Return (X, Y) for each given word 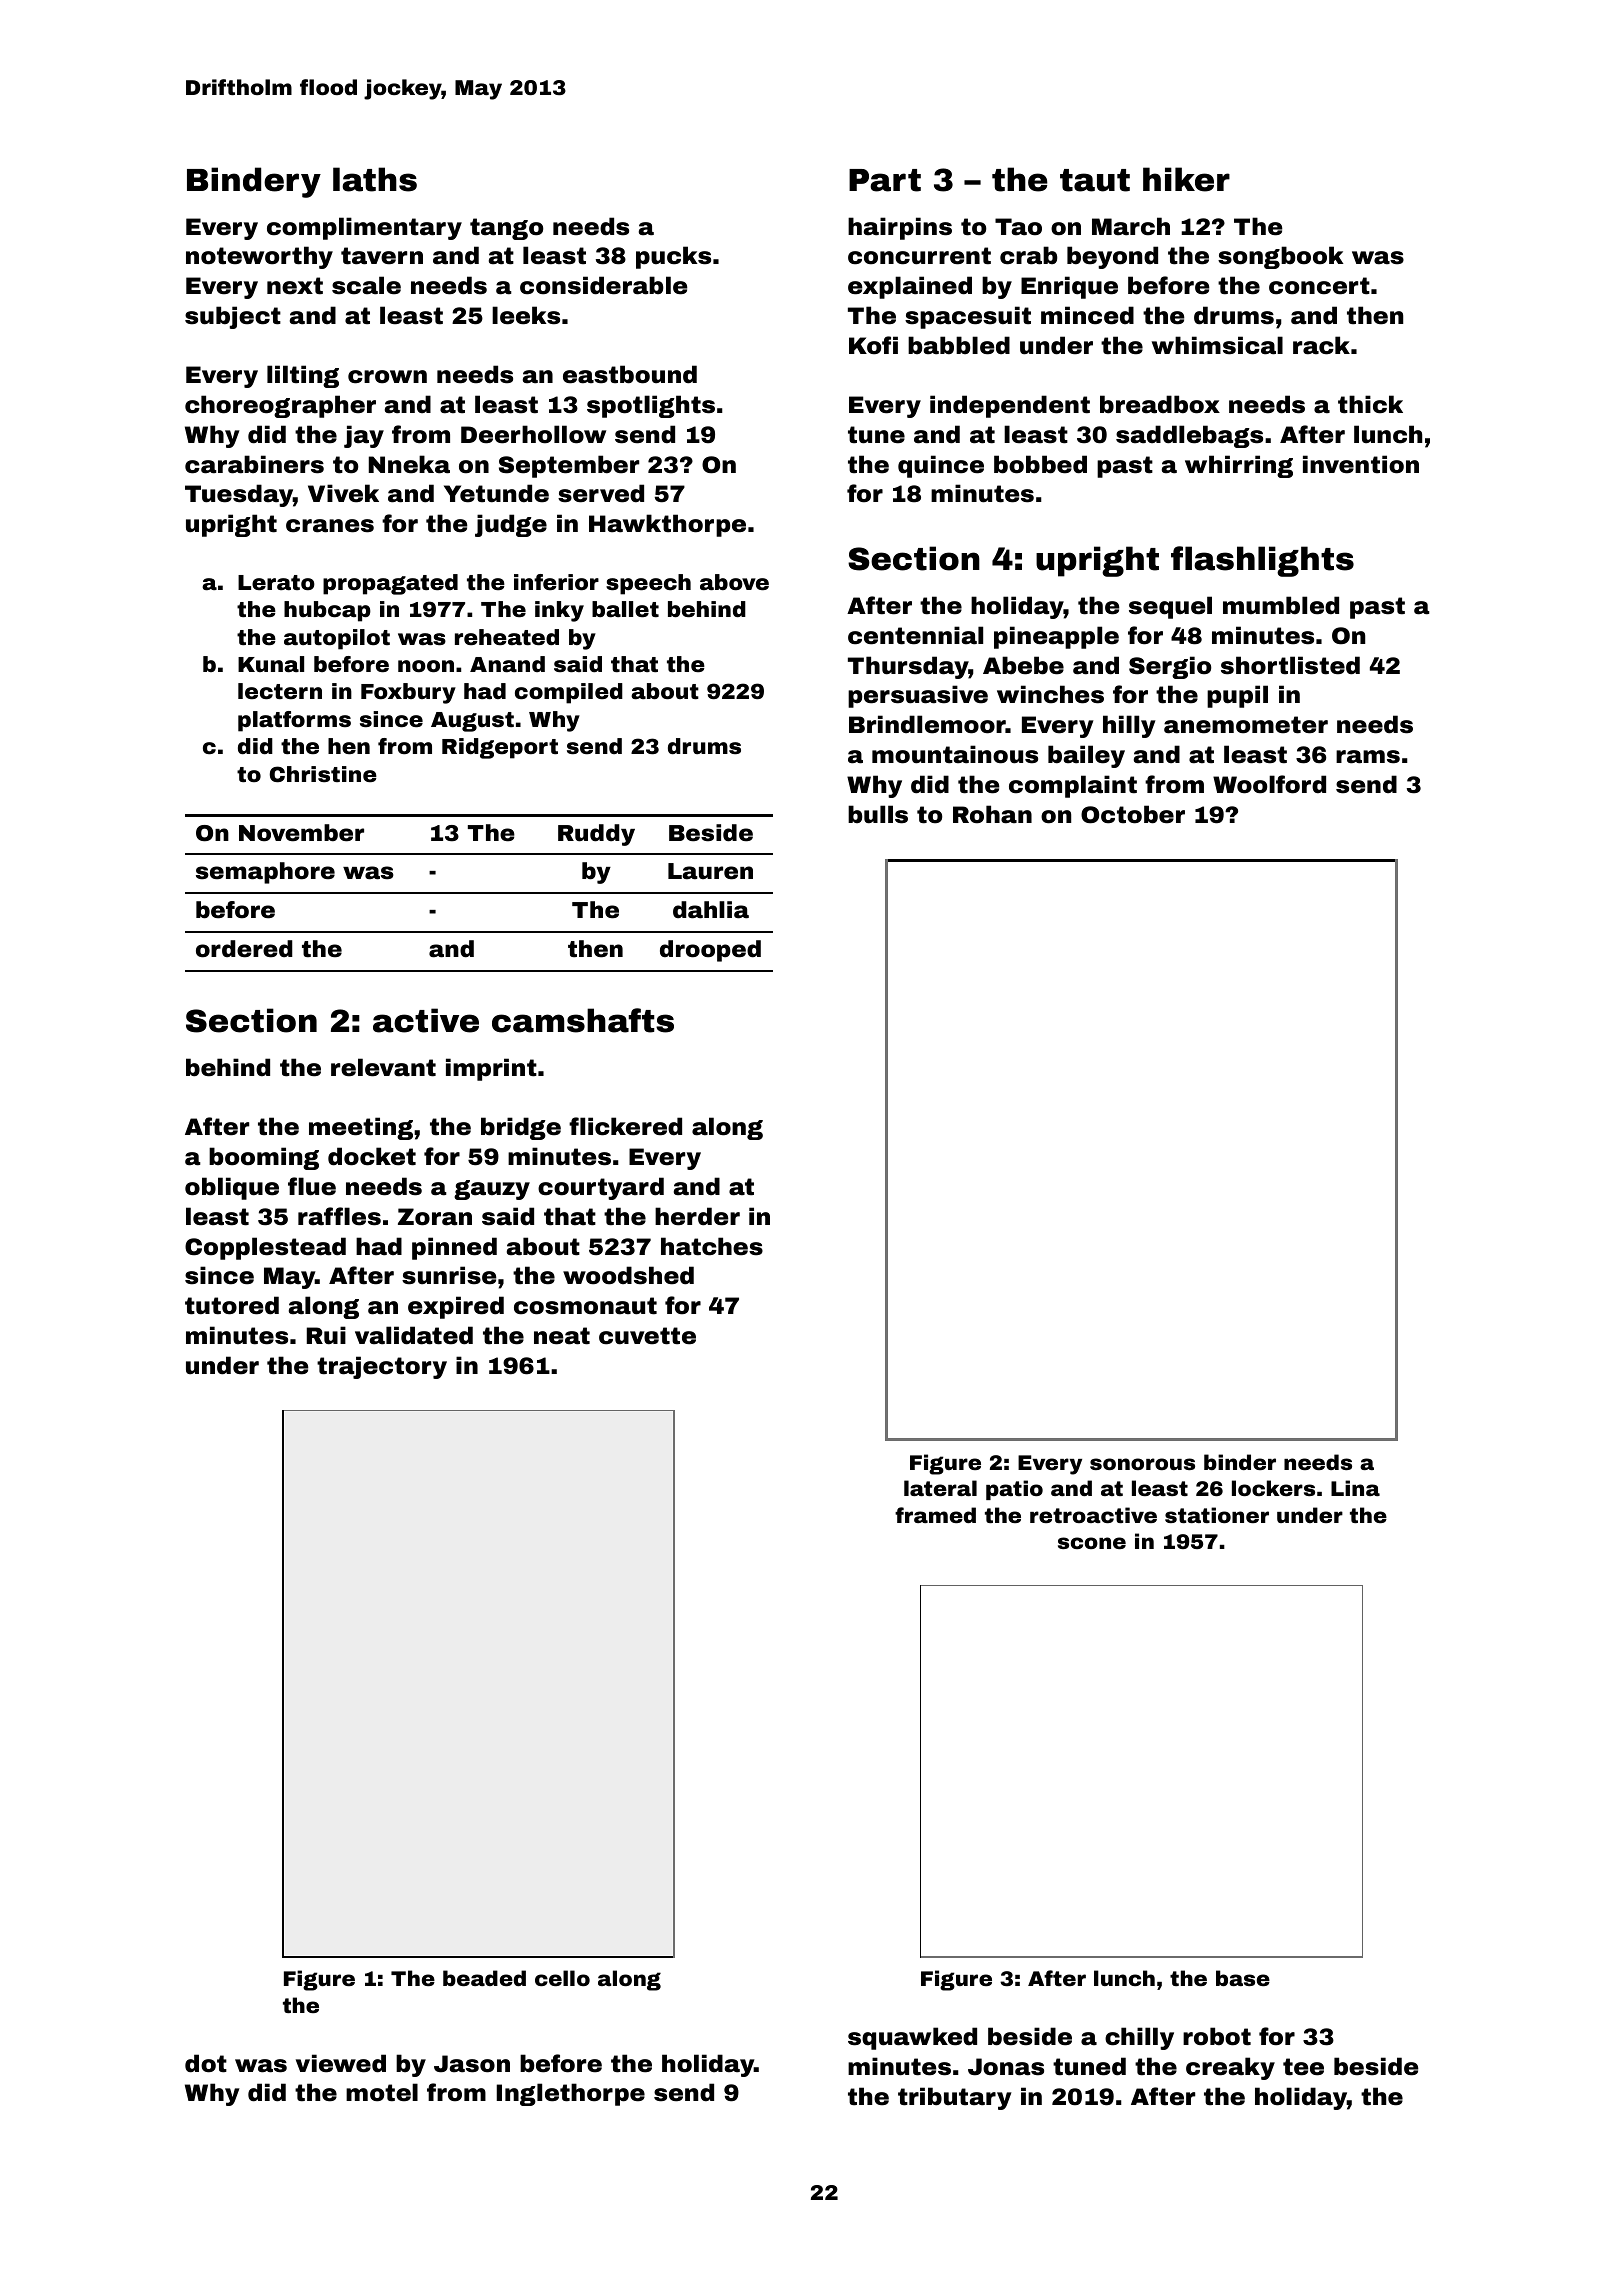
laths (375, 179)
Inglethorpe (570, 2094)
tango (506, 229)
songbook (1281, 257)
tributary (955, 2098)
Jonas (1006, 2067)
